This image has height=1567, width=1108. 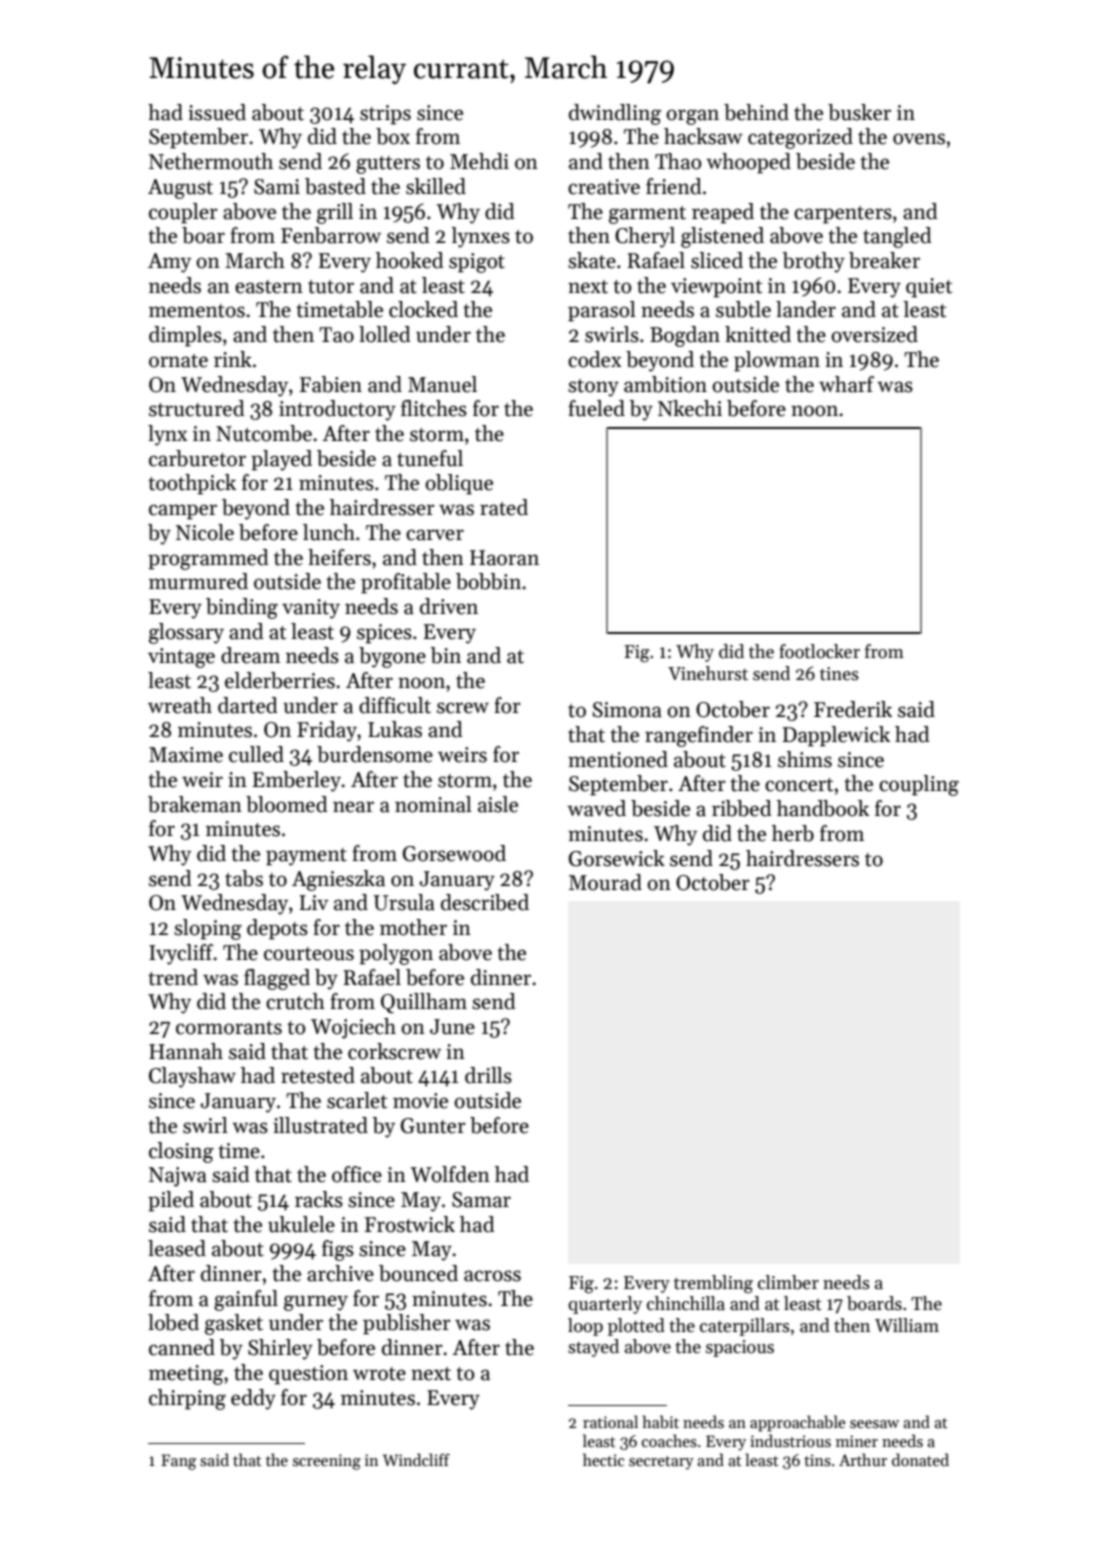 What do you see at coordinates (327, 731) in the image?
I see `Friday` at bounding box center [327, 731].
